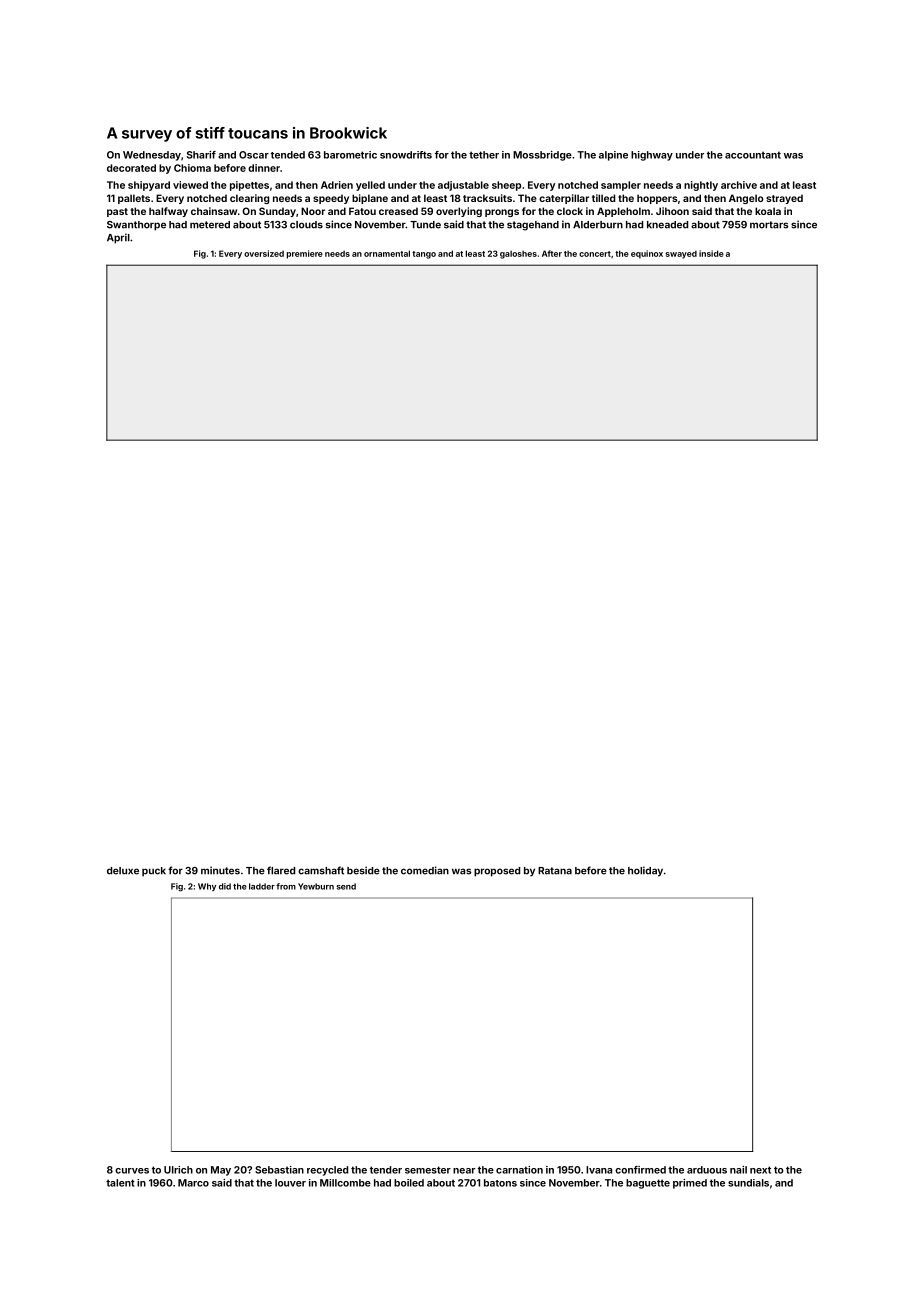 The image size is (924, 1308). Describe the element at coordinates (769, 225) in the image. I see `mortars` at that location.
